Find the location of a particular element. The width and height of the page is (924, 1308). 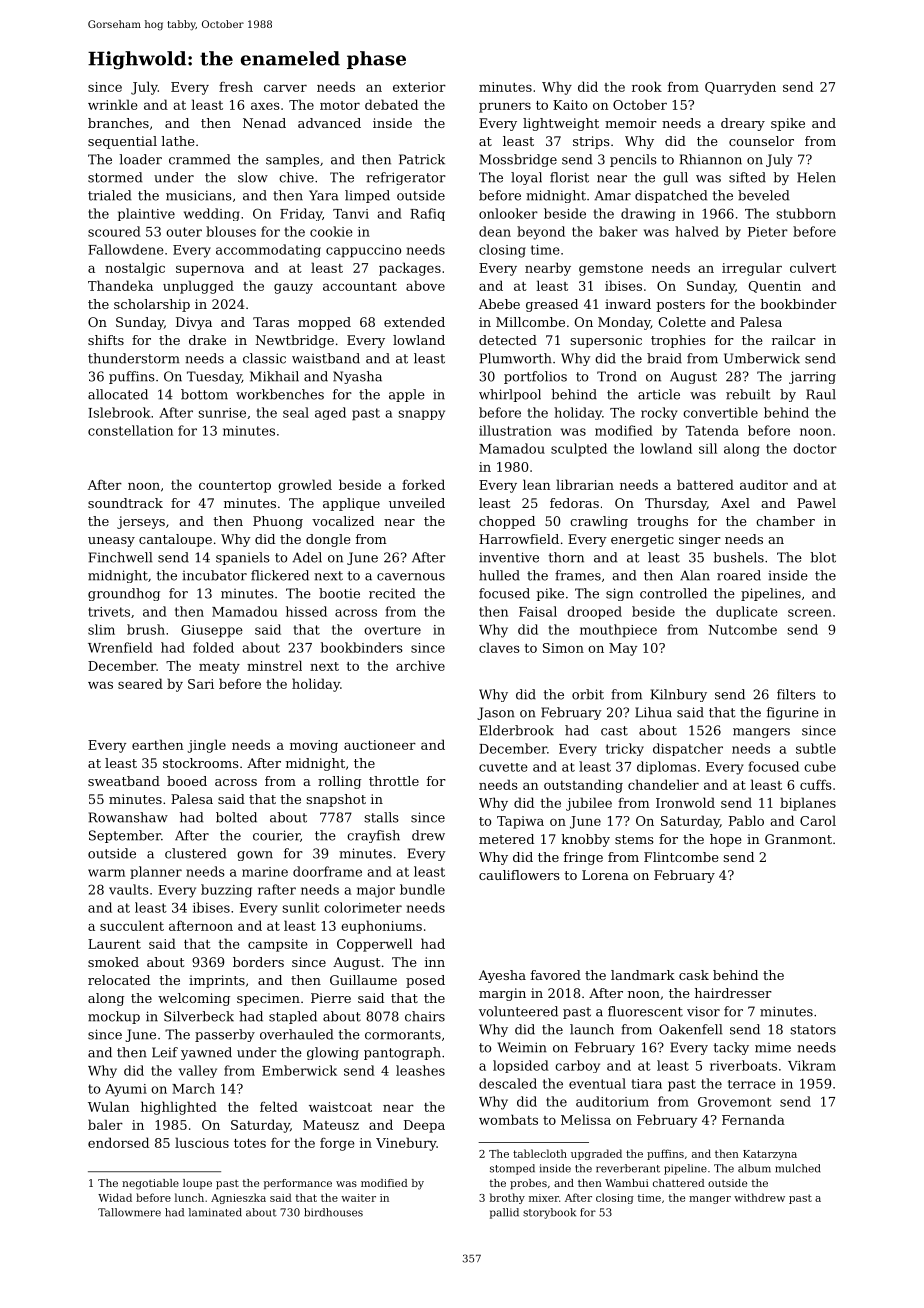

sweatband is located at coordinates (124, 781).
